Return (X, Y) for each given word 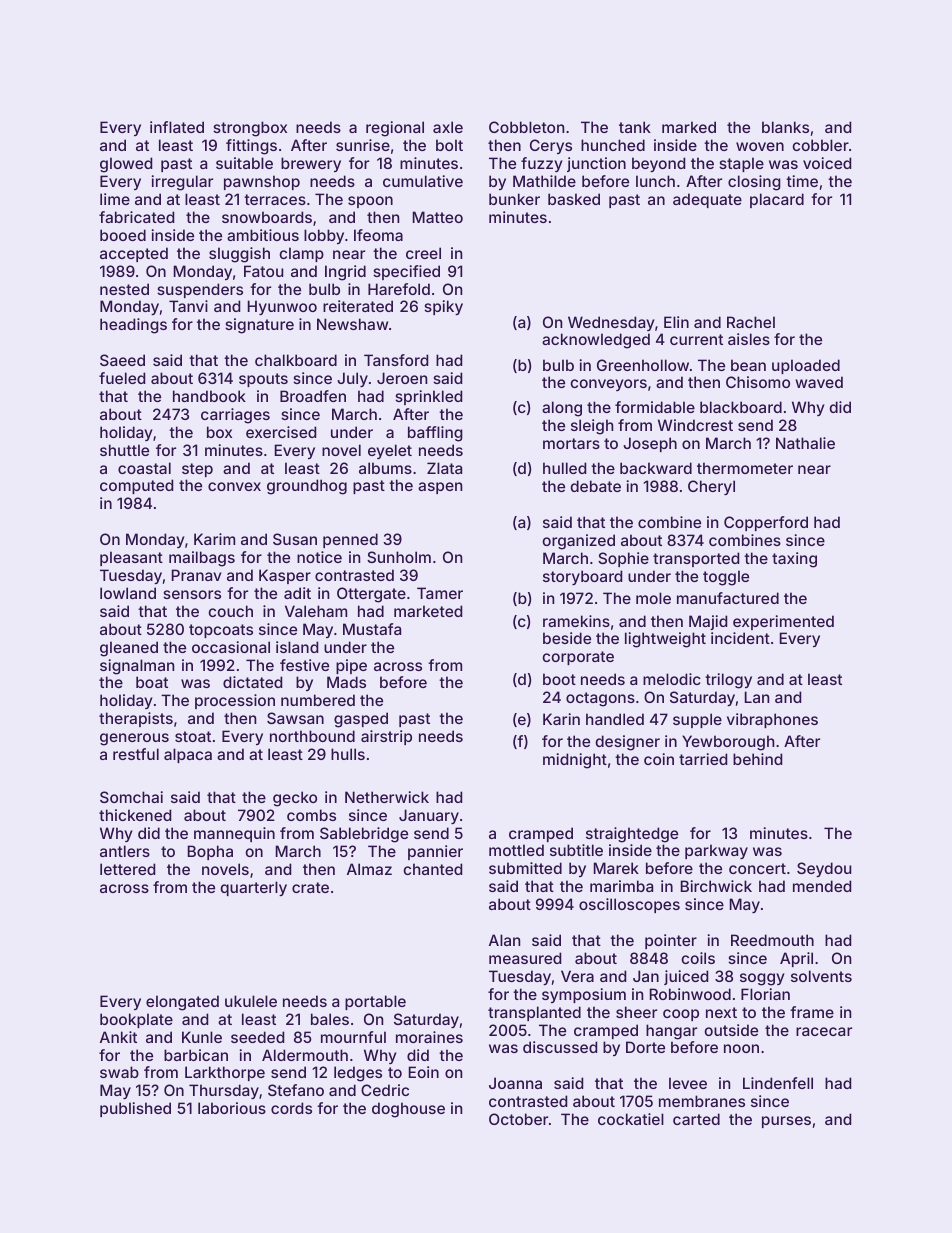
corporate (578, 658)
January (429, 816)
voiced (827, 163)
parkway (716, 851)
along (562, 409)
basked (574, 199)
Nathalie (805, 443)
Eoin (424, 1072)
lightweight (665, 640)
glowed (126, 165)
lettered (127, 869)
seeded (257, 1037)
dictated (252, 682)
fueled (122, 378)
